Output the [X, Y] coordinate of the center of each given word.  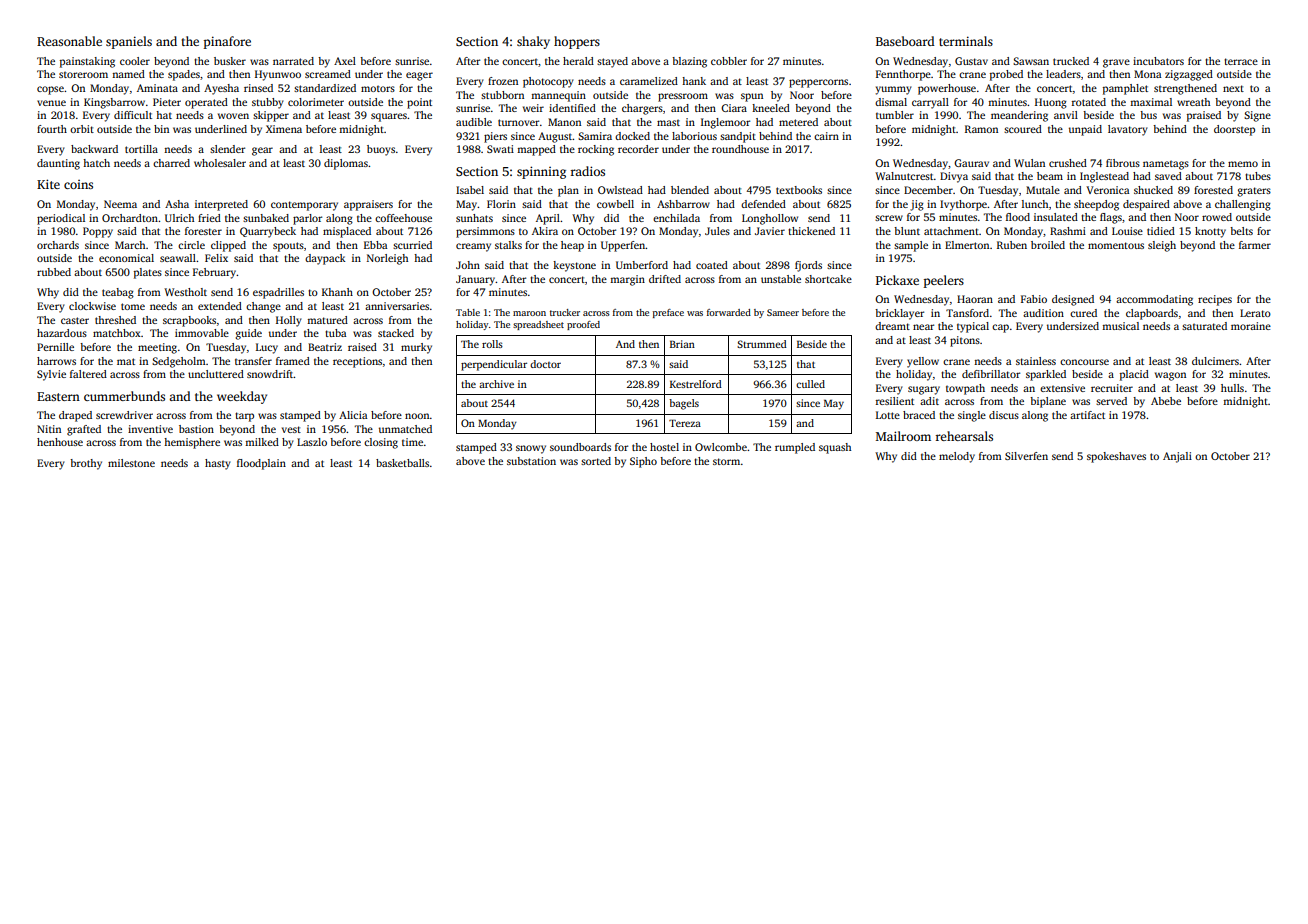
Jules [717, 231]
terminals [966, 41]
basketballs [402, 463]
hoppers [577, 42]
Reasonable [69, 41]
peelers [944, 281]
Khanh [337, 292]
